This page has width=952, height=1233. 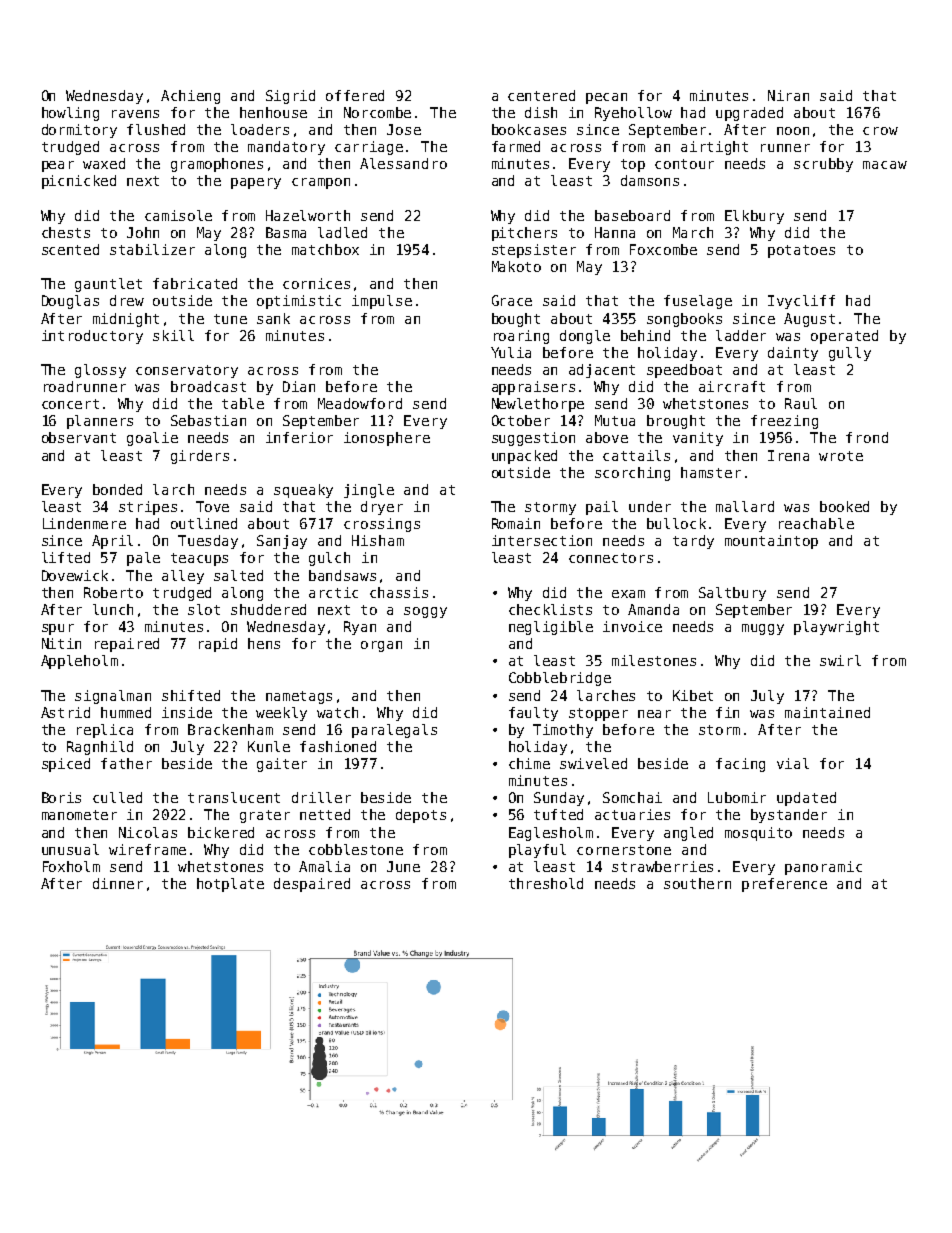 What do you see at coordinates (208, 386) in the page?
I see `broadcast` at bounding box center [208, 386].
